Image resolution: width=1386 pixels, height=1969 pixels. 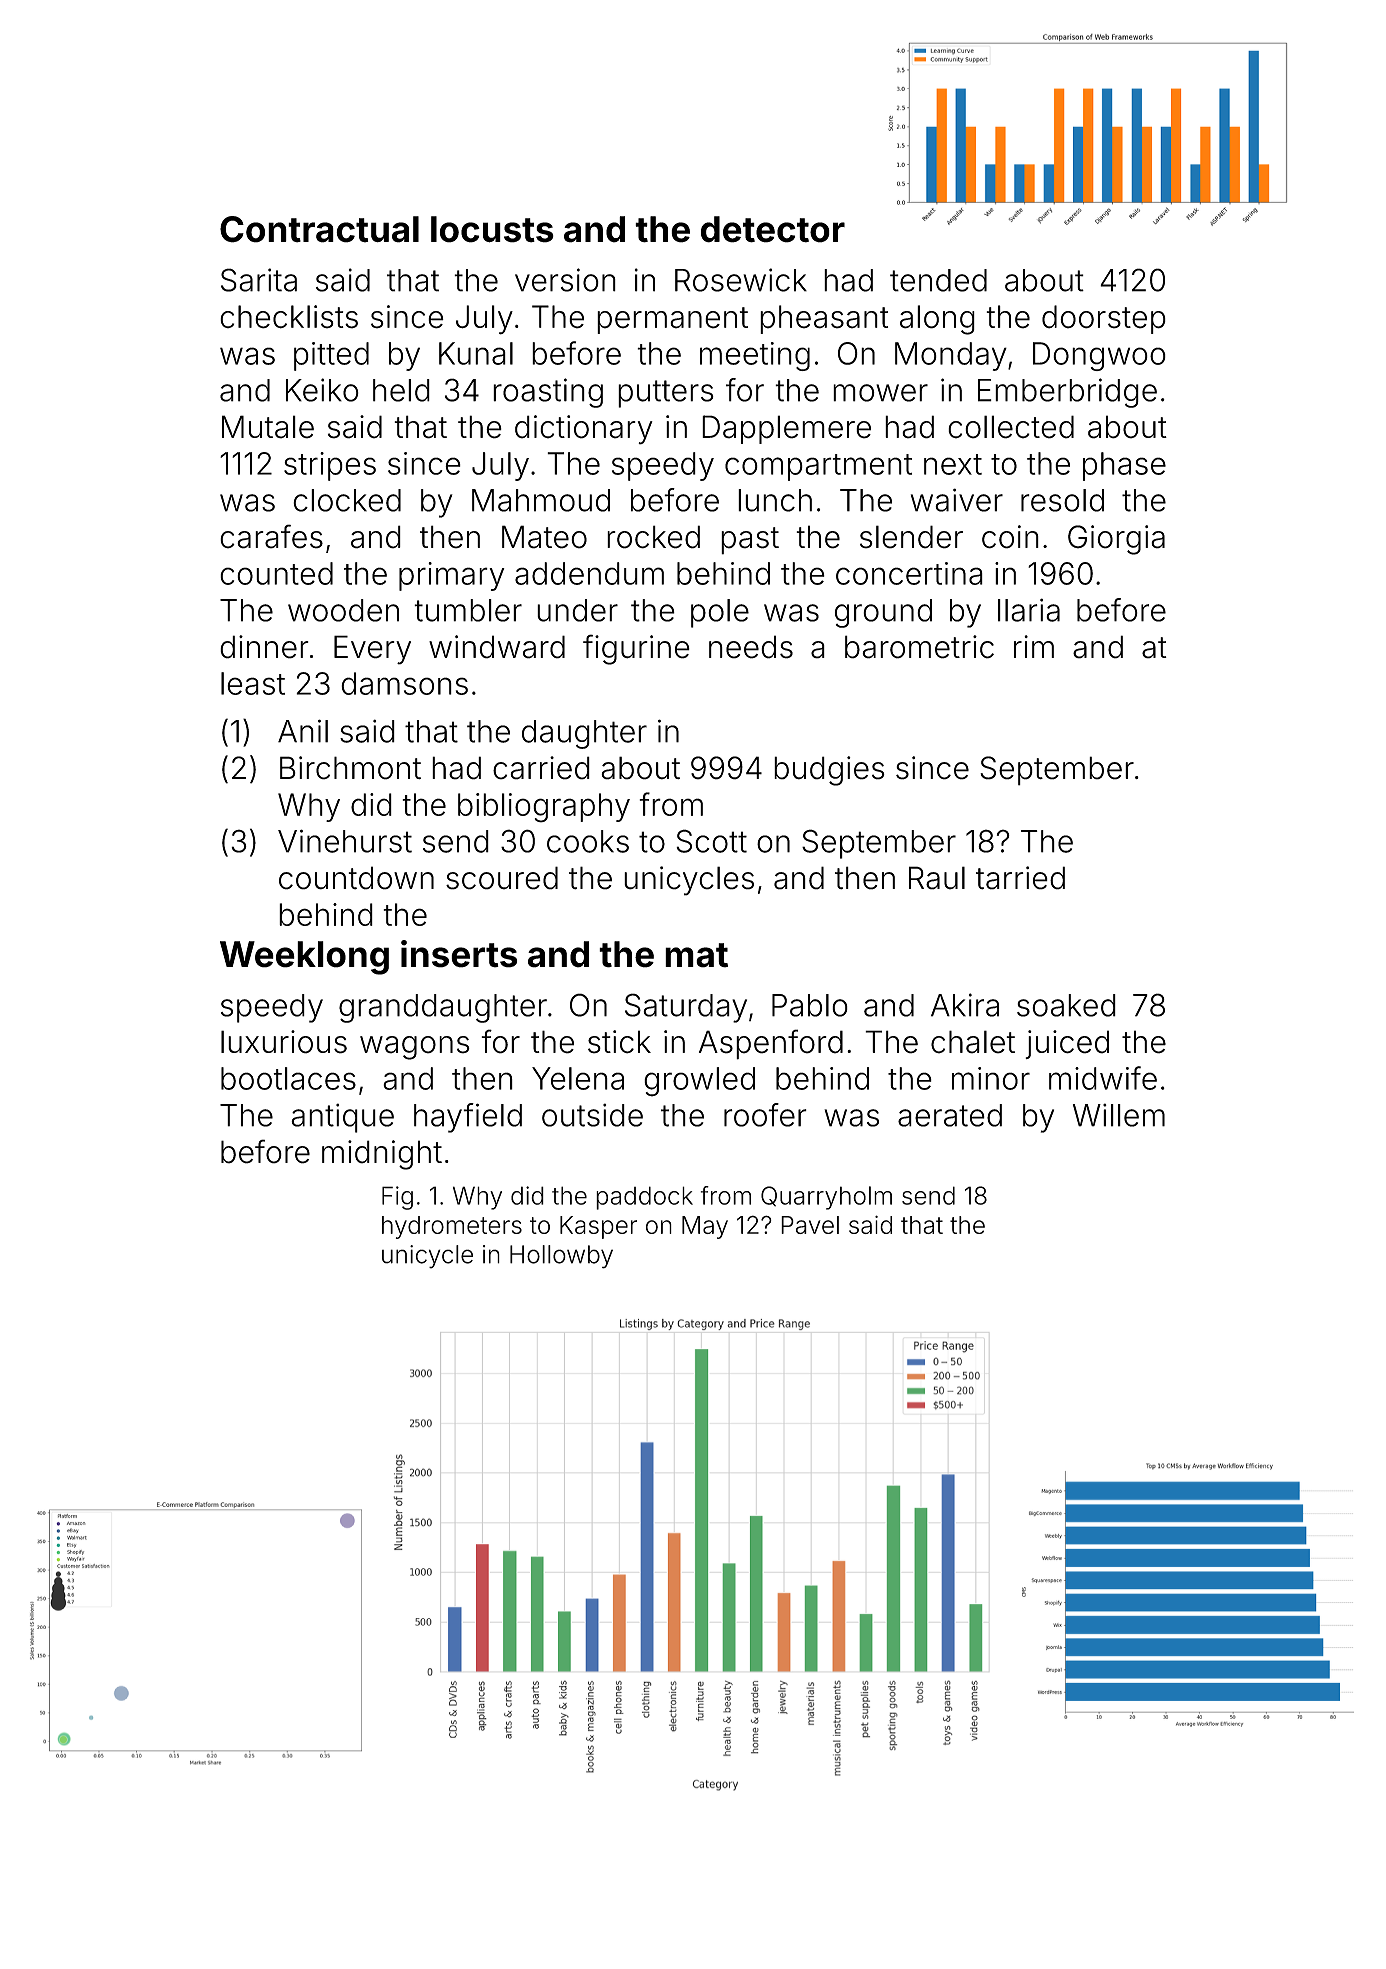 I want to click on checklists, so click(x=289, y=317).
